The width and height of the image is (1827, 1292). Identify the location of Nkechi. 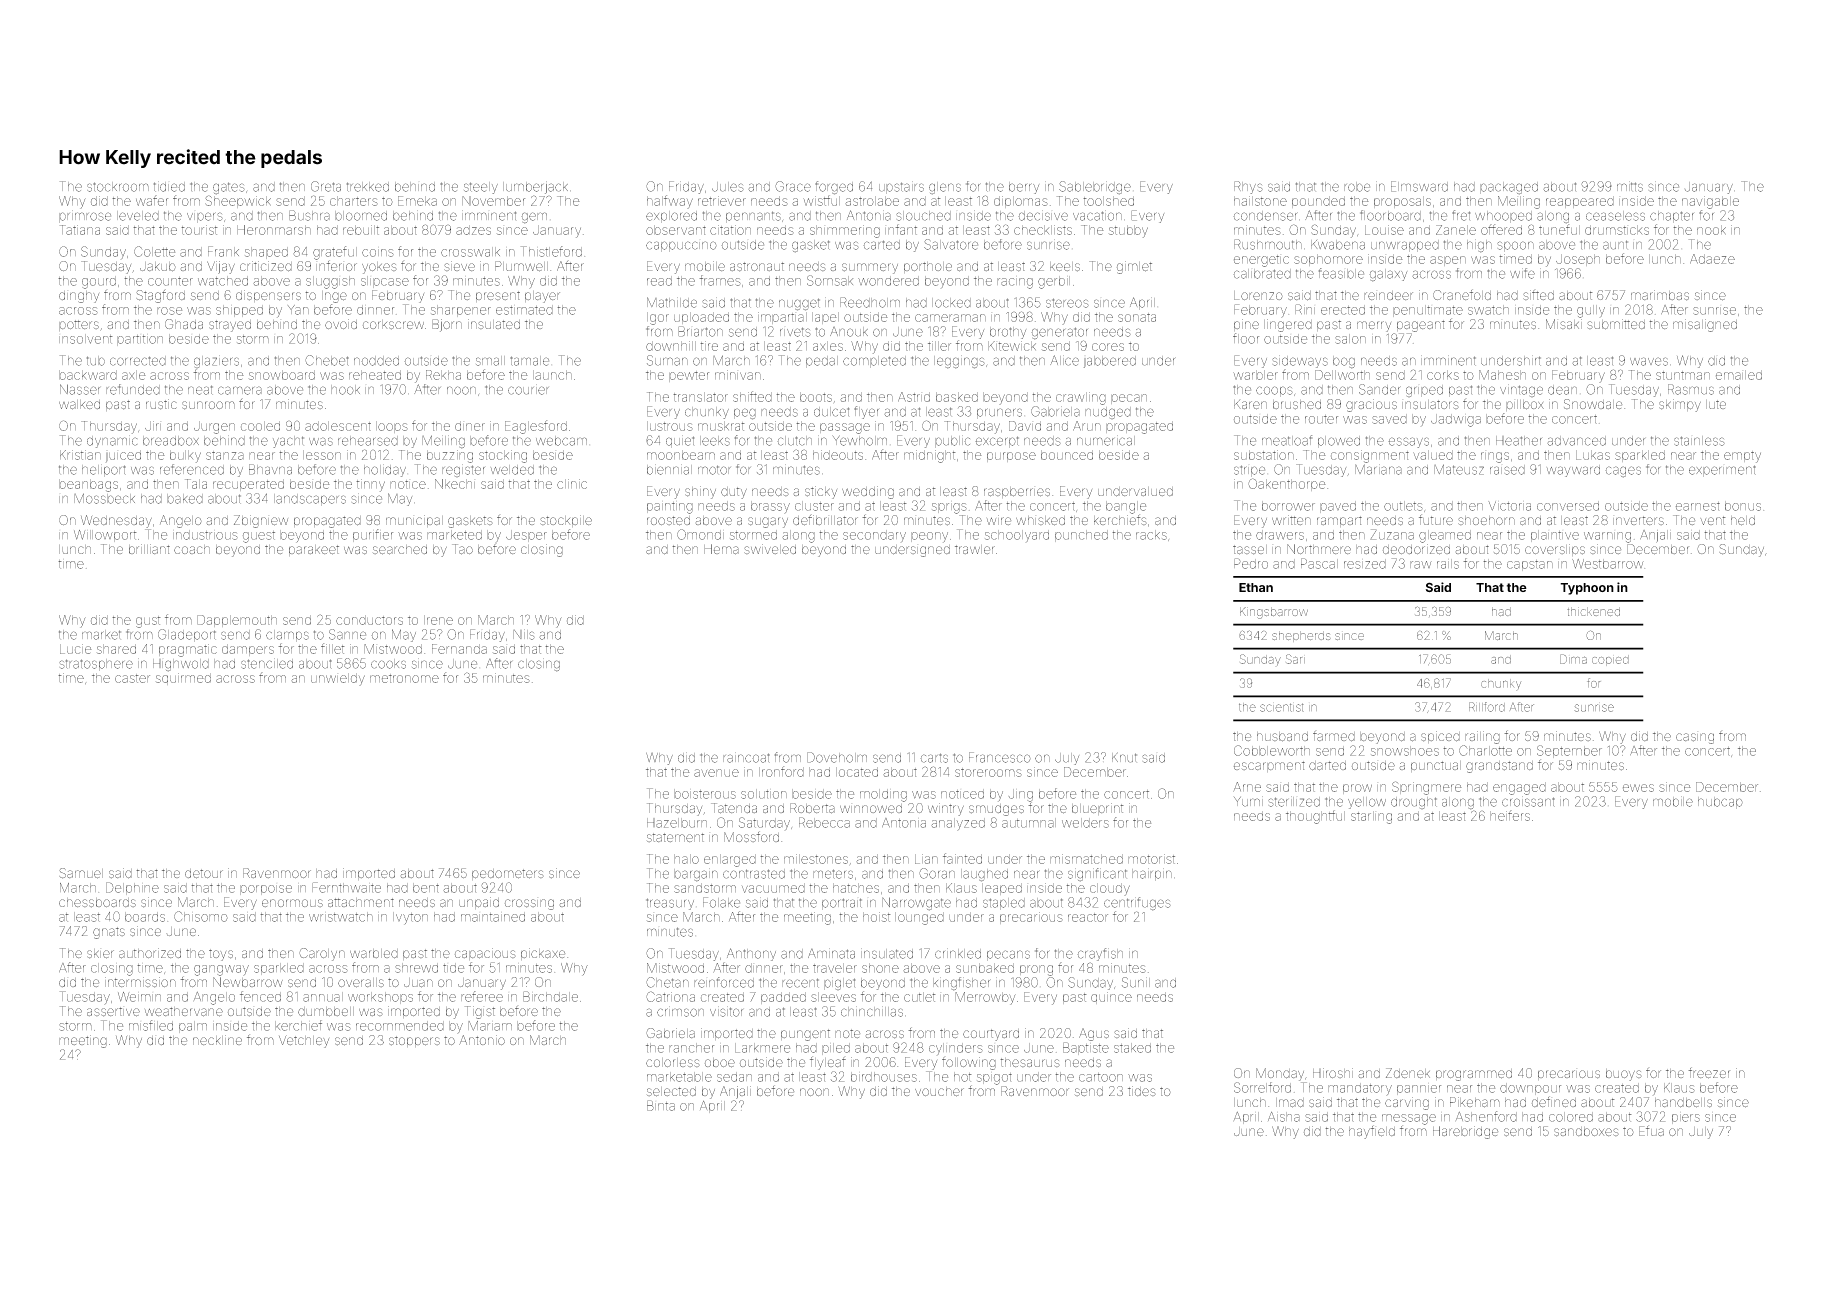
(455, 484).
